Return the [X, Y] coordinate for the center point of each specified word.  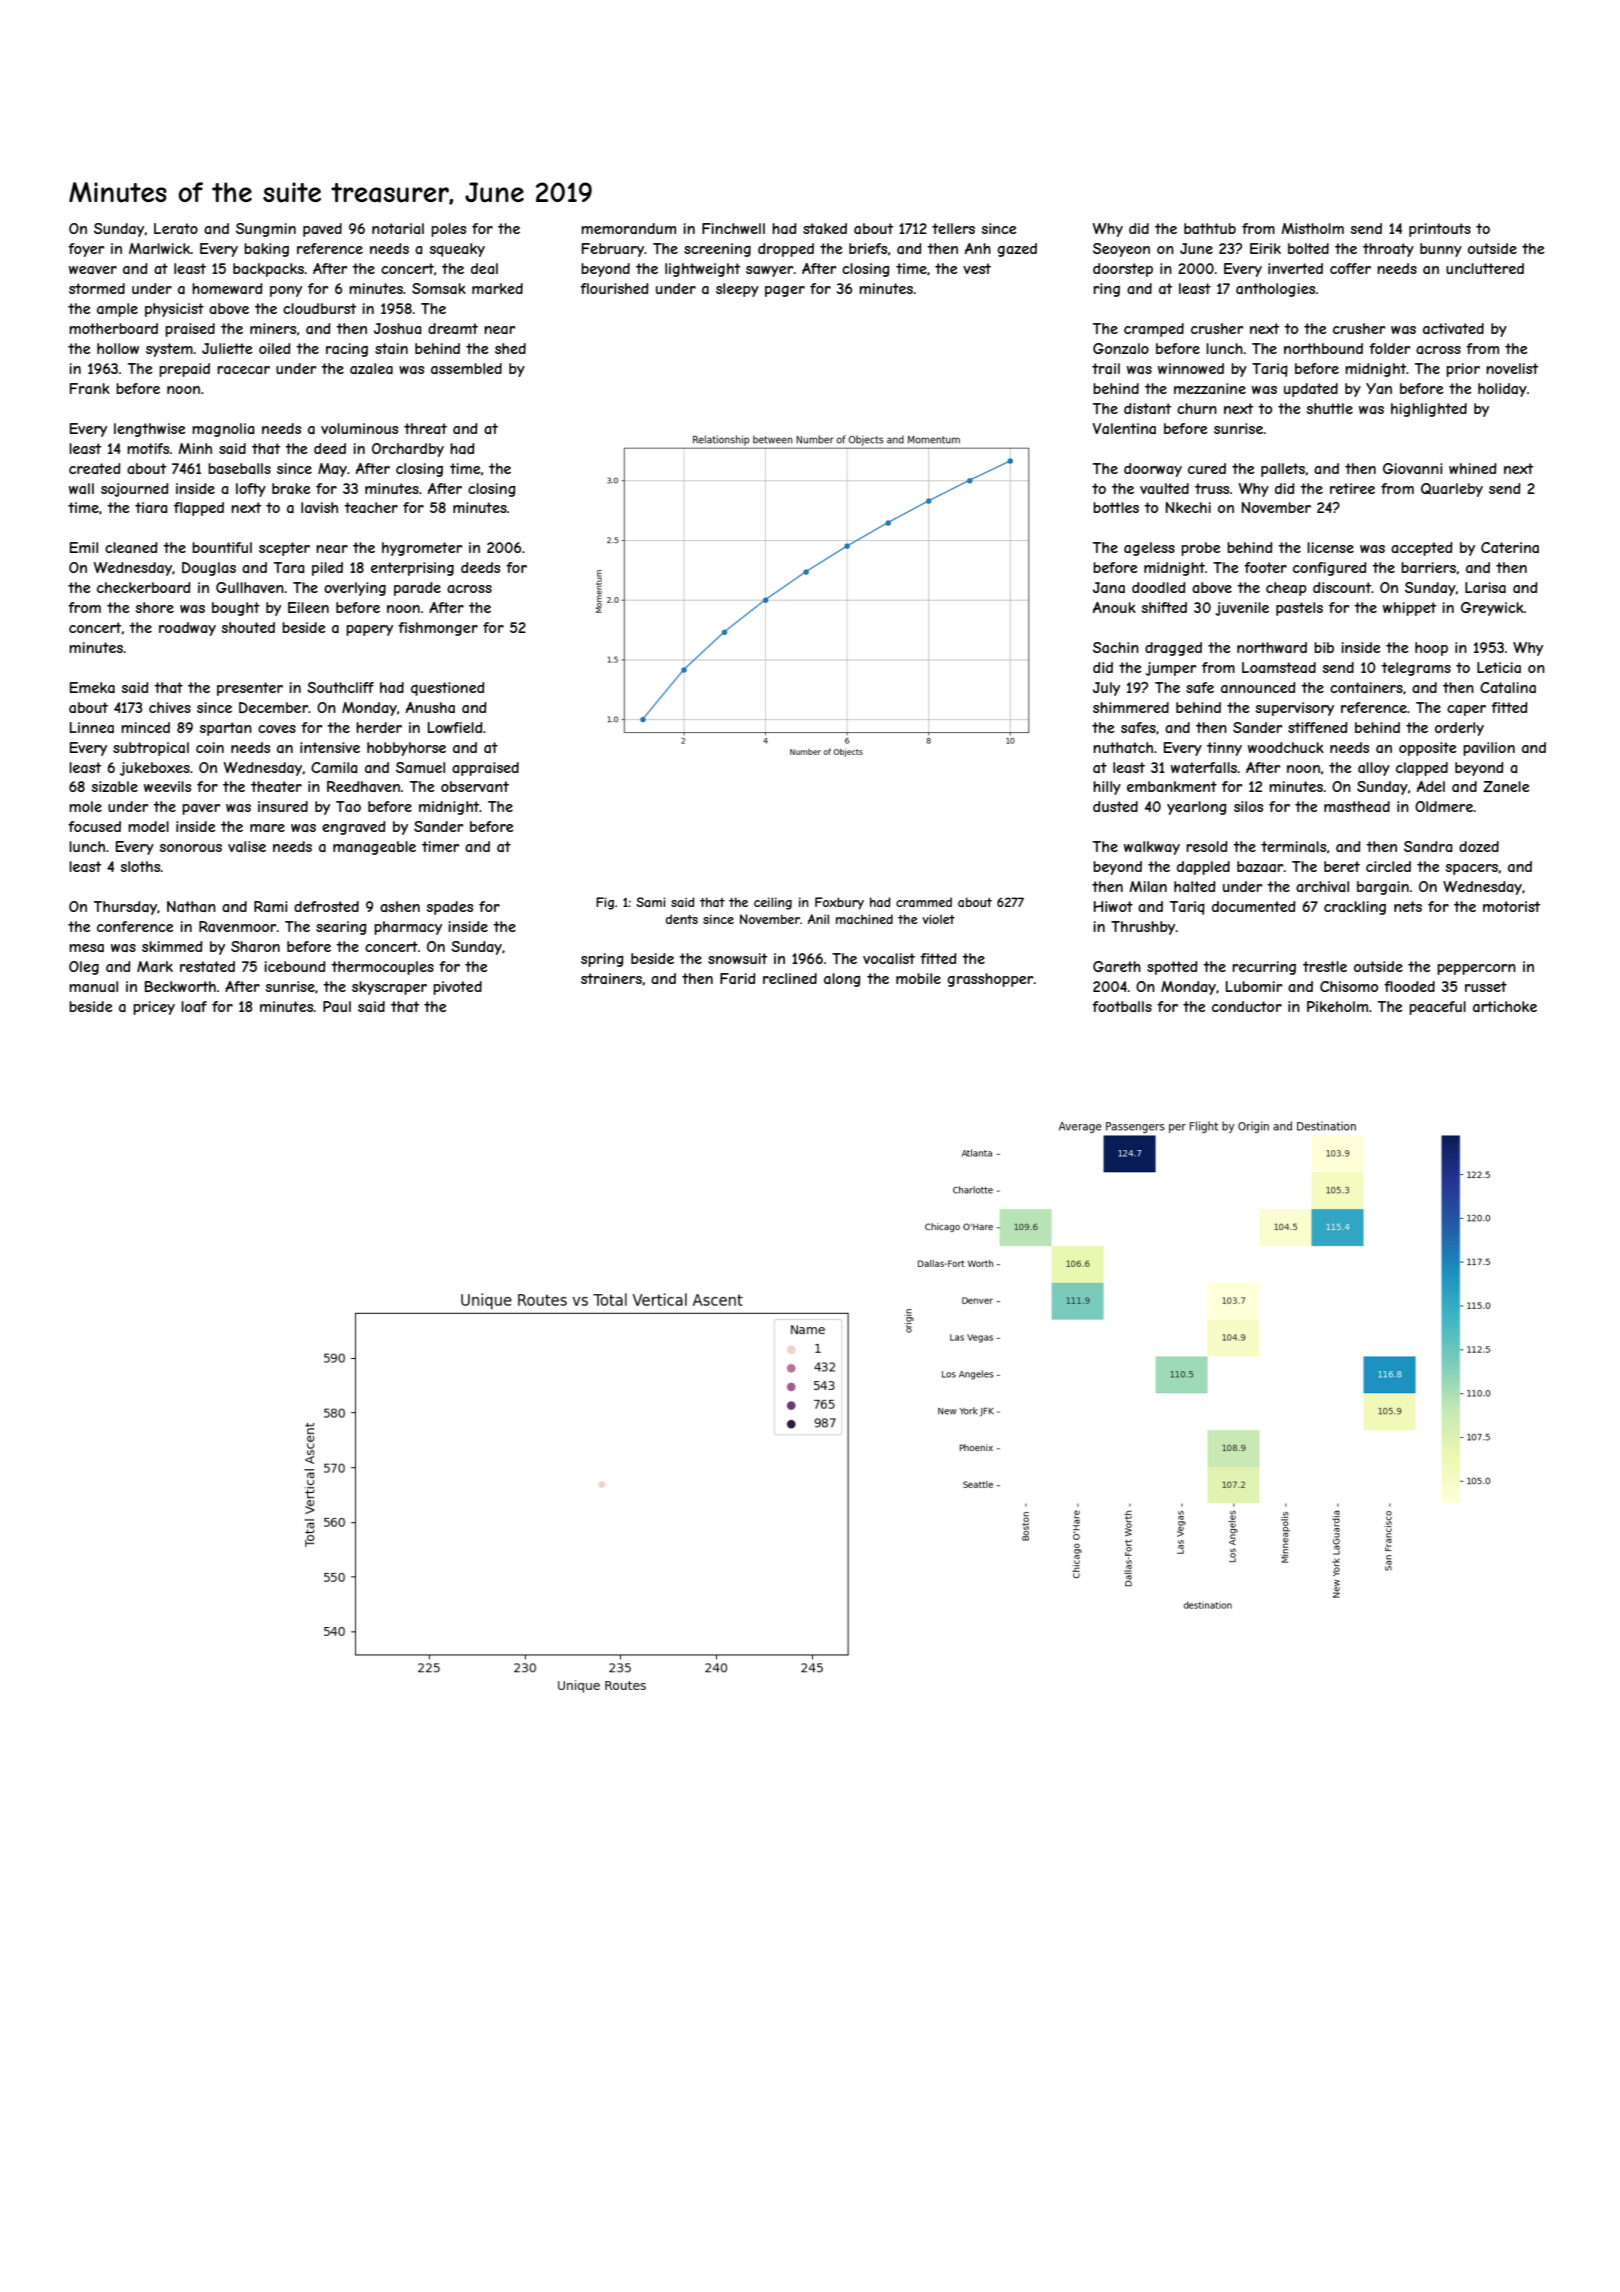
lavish [319, 507]
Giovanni [1413, 468]
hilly [1107, 788]
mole [85, 806]
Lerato [176, 228]
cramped [1154, 330]
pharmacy [408, 928]
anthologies [1275, 290]
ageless [1149, 549]
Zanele [1506, 786]
